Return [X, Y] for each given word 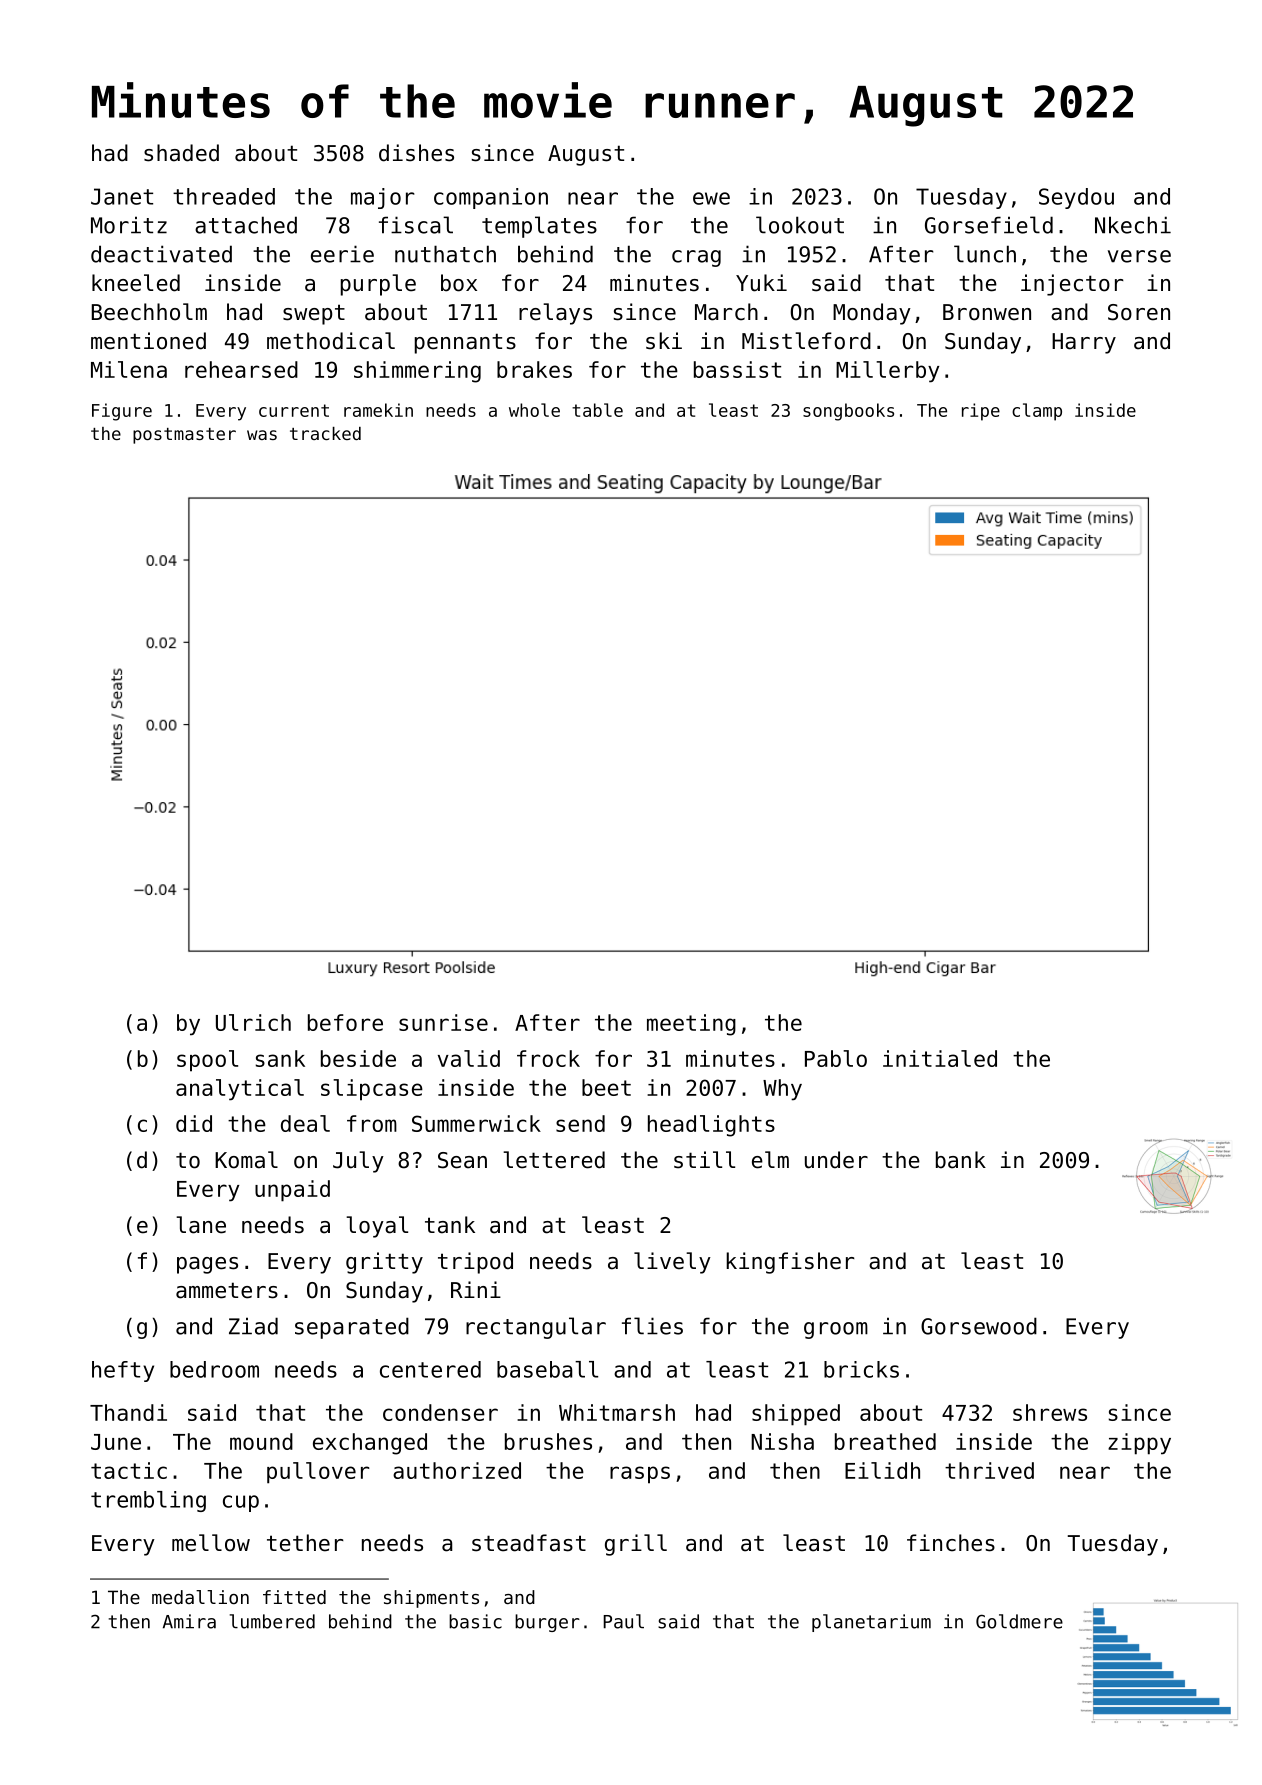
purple [378, 285]
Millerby [887, 372]
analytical [240, 1090]
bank [961, 1160]
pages [207, 1265]
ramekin [378, 410]
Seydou [1076, 198]
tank [450, 1225]
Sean [462, 1160]
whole [534, 410]
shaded [181, 153]
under [836, 1160]
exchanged [370, 1444]
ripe [981, 412]
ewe [711, 198]
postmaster [184, 436]
